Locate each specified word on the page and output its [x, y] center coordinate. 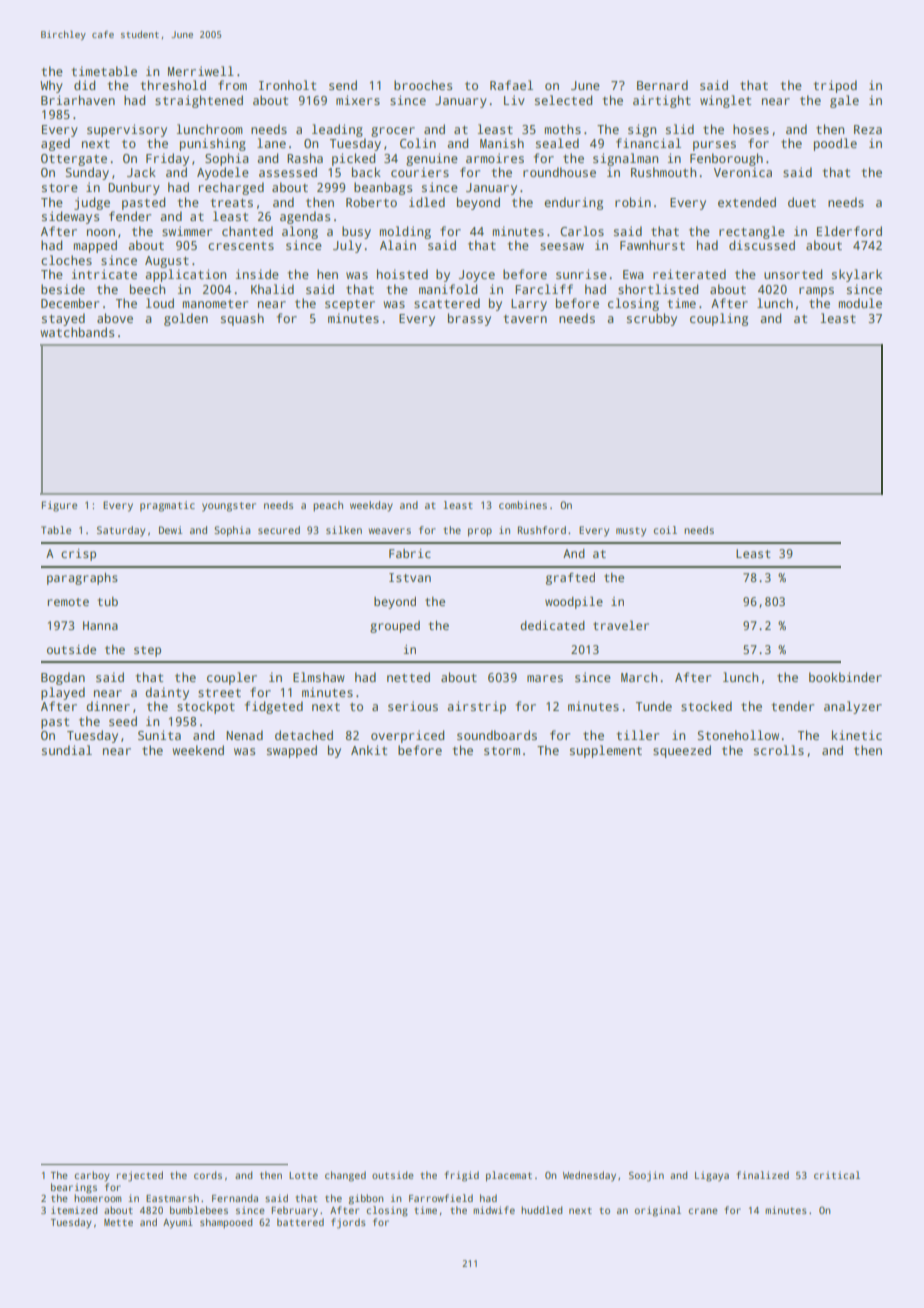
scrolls [779, 750]
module [860, 303]
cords [208, 1175]
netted [408, 677]
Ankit [369, 750]
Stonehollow [738, 735]
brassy [469, 319]
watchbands [77, 332]
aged [55, 144]
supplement [606, 751]
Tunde [654, 706]
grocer [393, 132]
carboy [92, 1176]
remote [68, 602]
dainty [167, 693]
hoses [751, 129]
